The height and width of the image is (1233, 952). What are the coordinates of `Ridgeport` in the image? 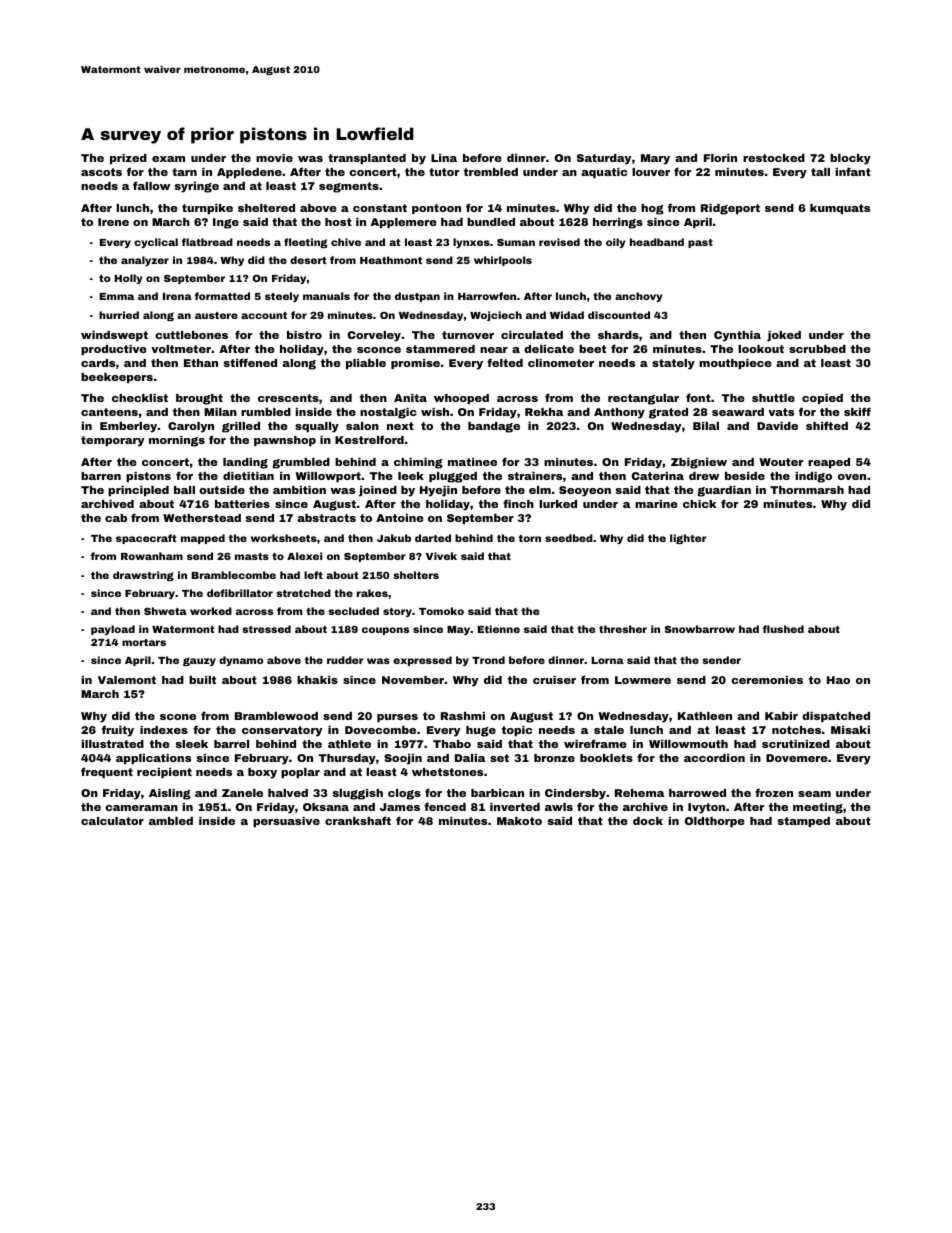 It's located at (730, 209).
